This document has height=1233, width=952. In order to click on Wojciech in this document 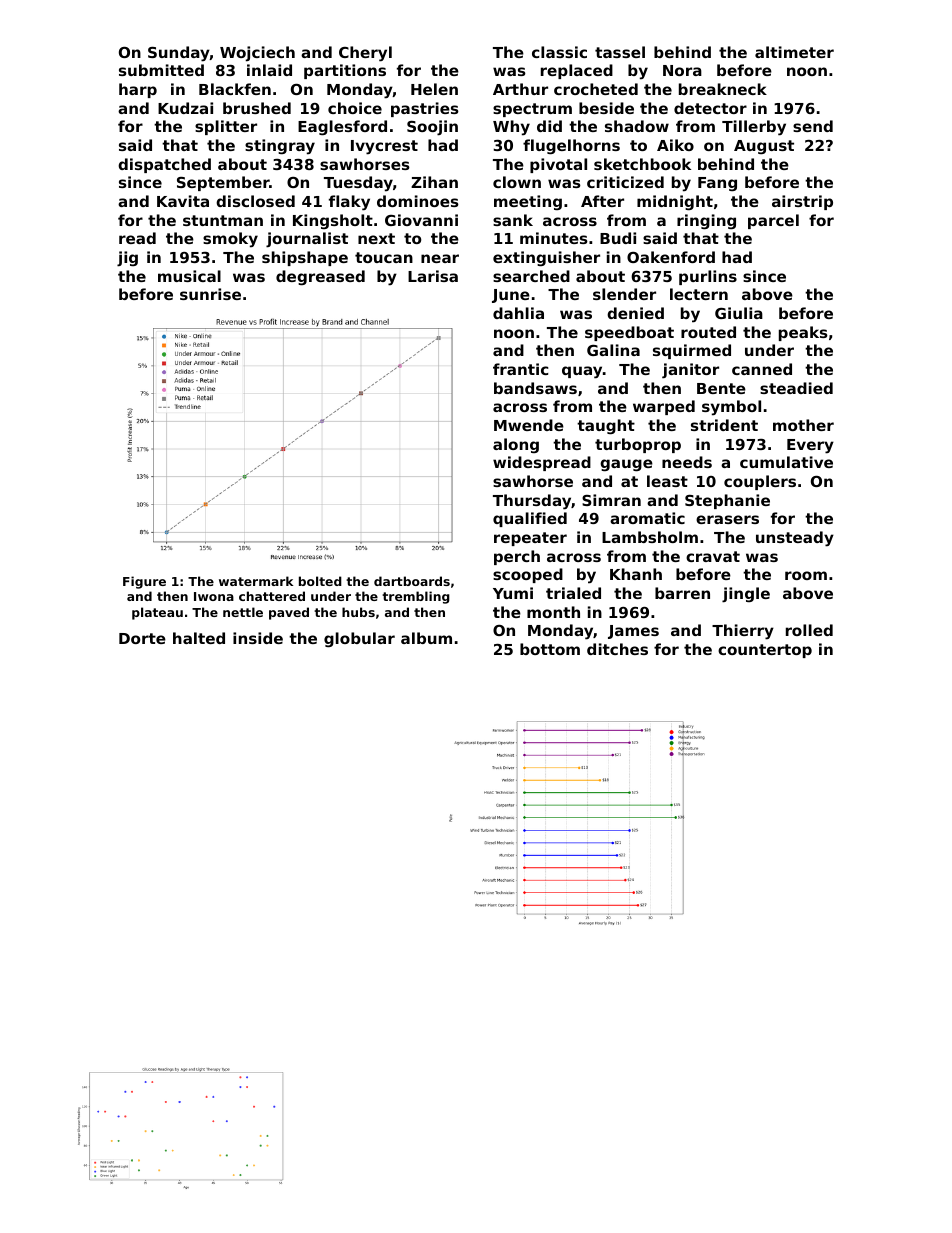, I will do `click(257, 54)`.
